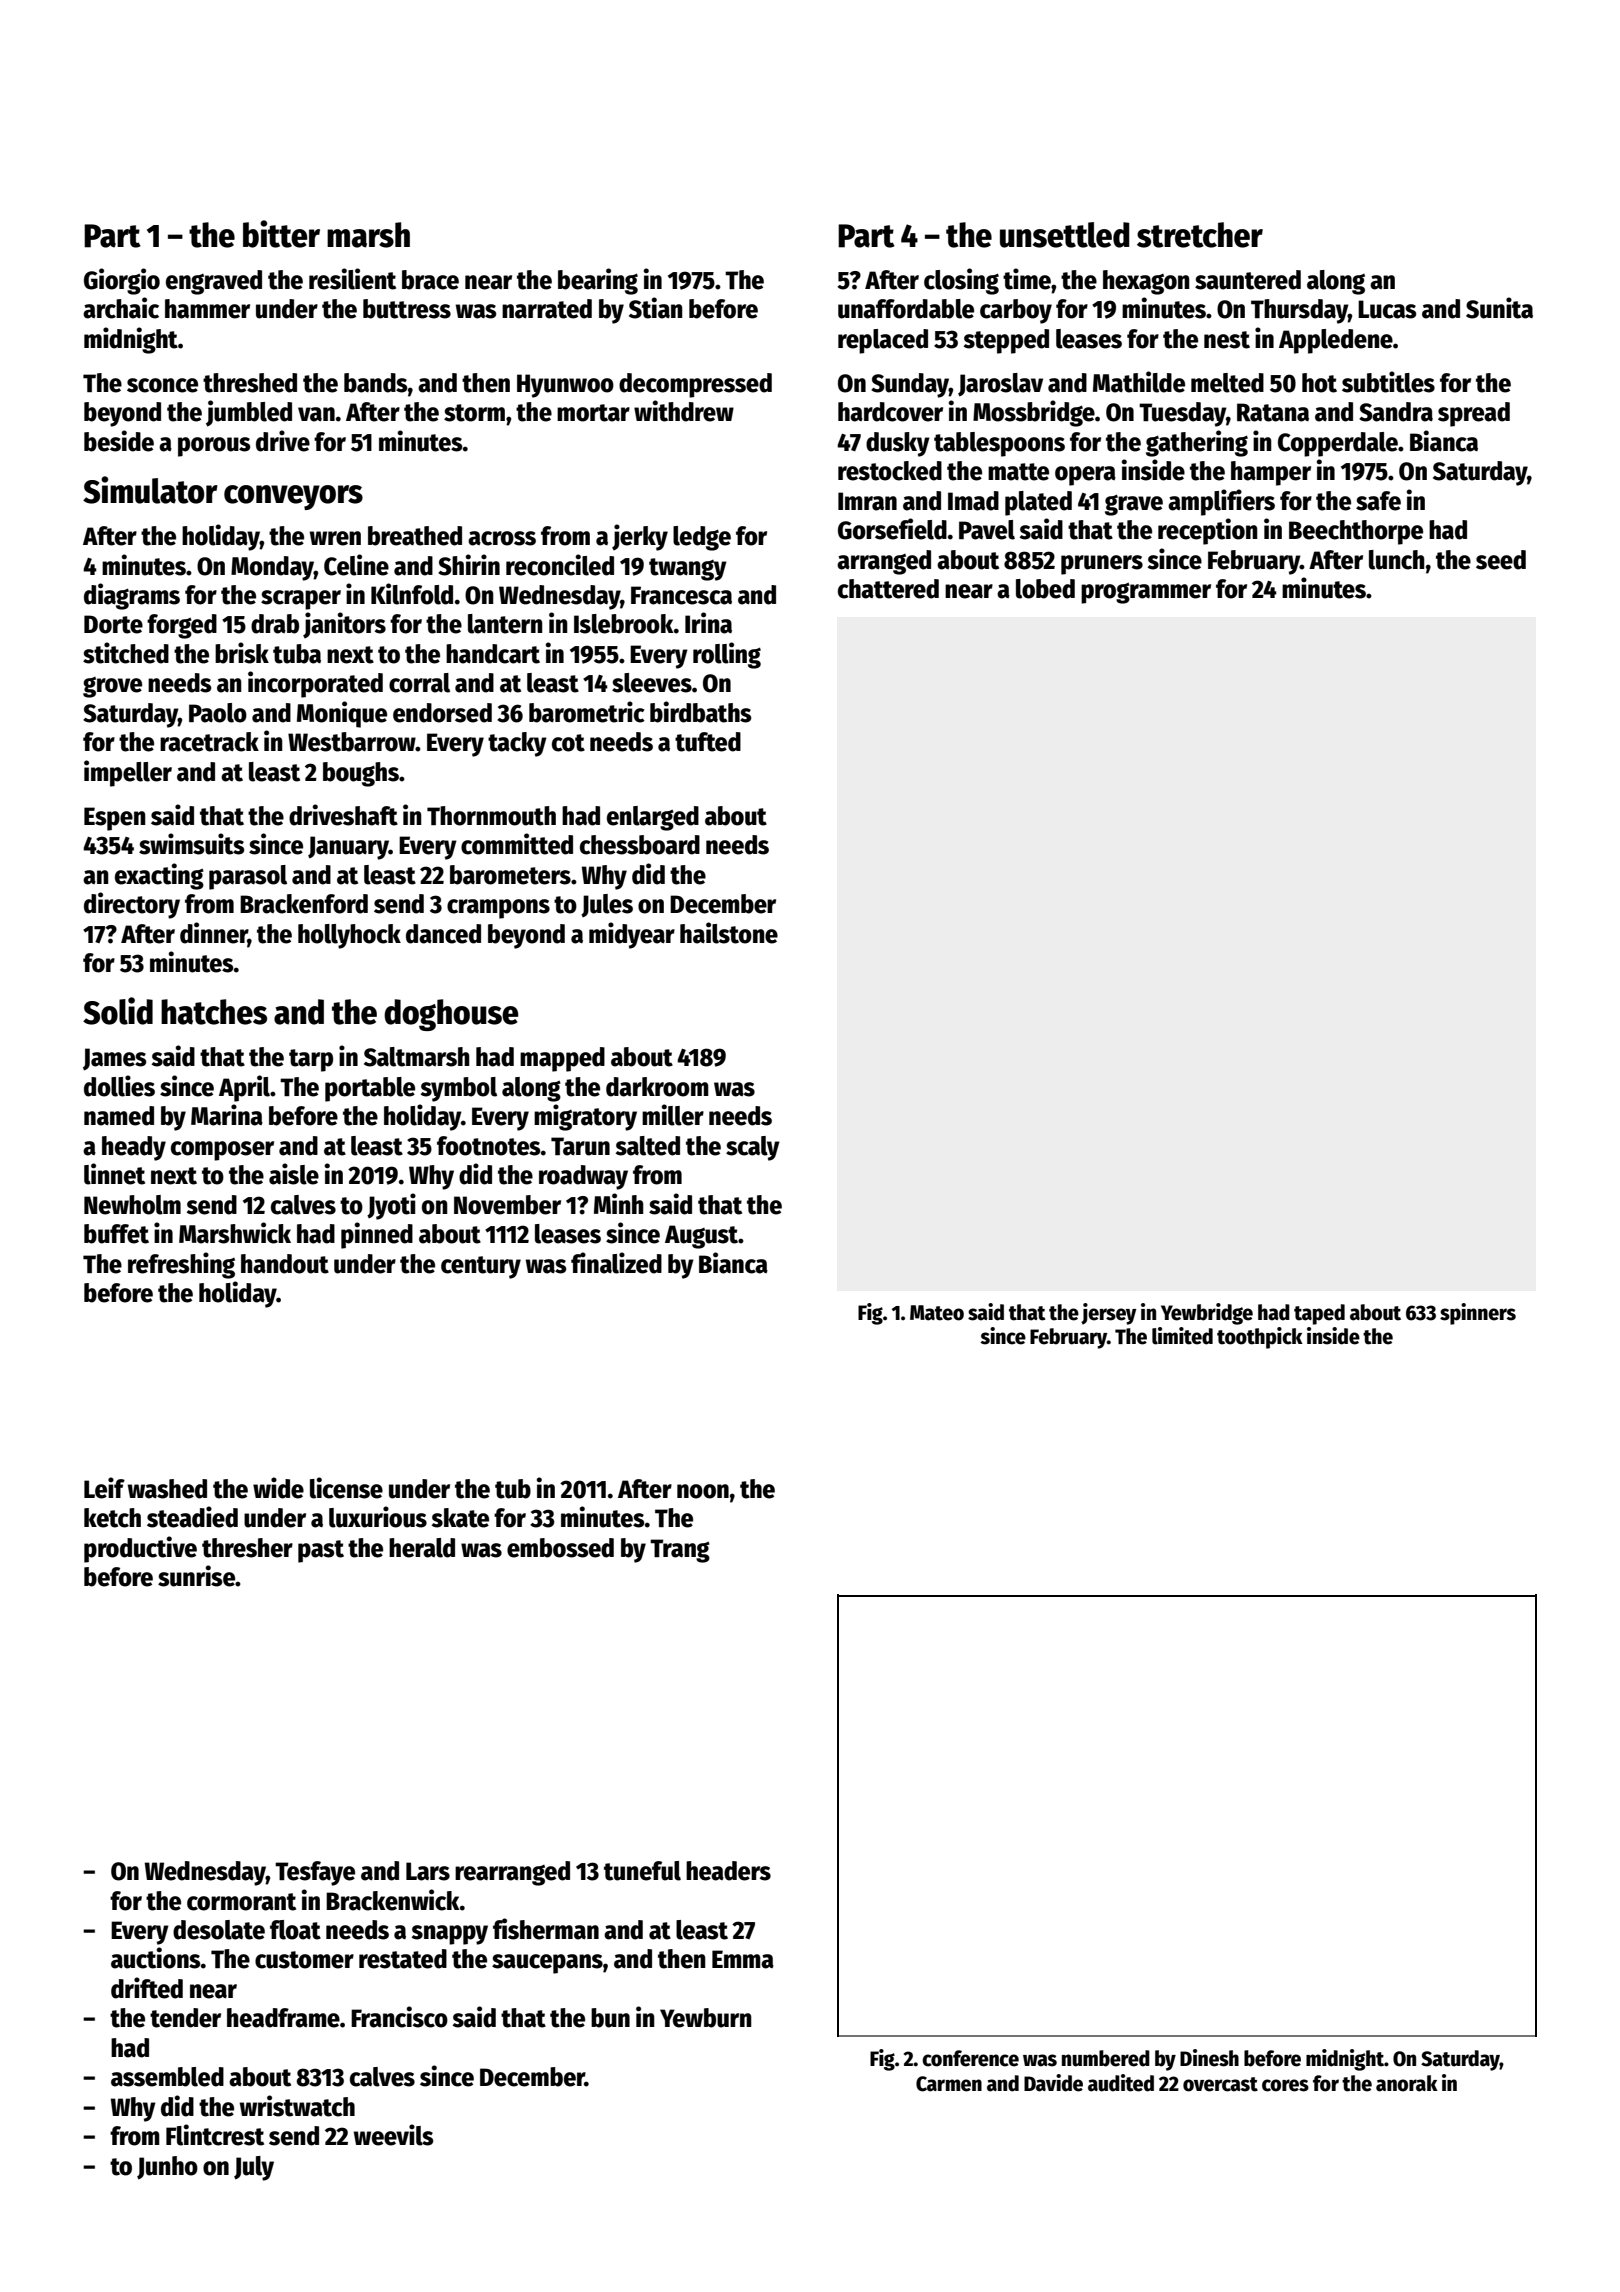  Describe the element at coordinates (122, 281) in the image. I see `Giorgio` at that location.
